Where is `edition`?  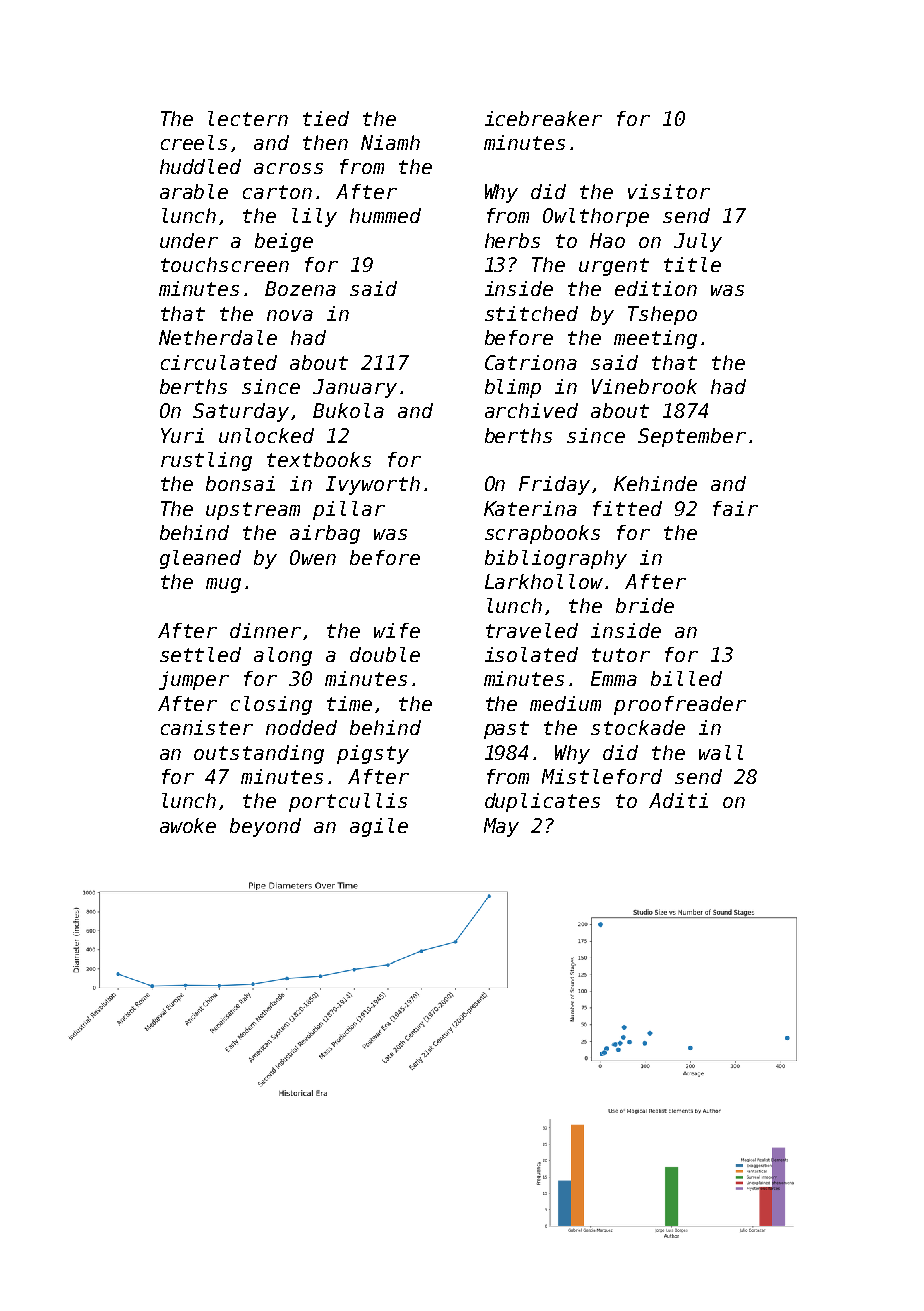 edition is located at coordinates (656, 288).
